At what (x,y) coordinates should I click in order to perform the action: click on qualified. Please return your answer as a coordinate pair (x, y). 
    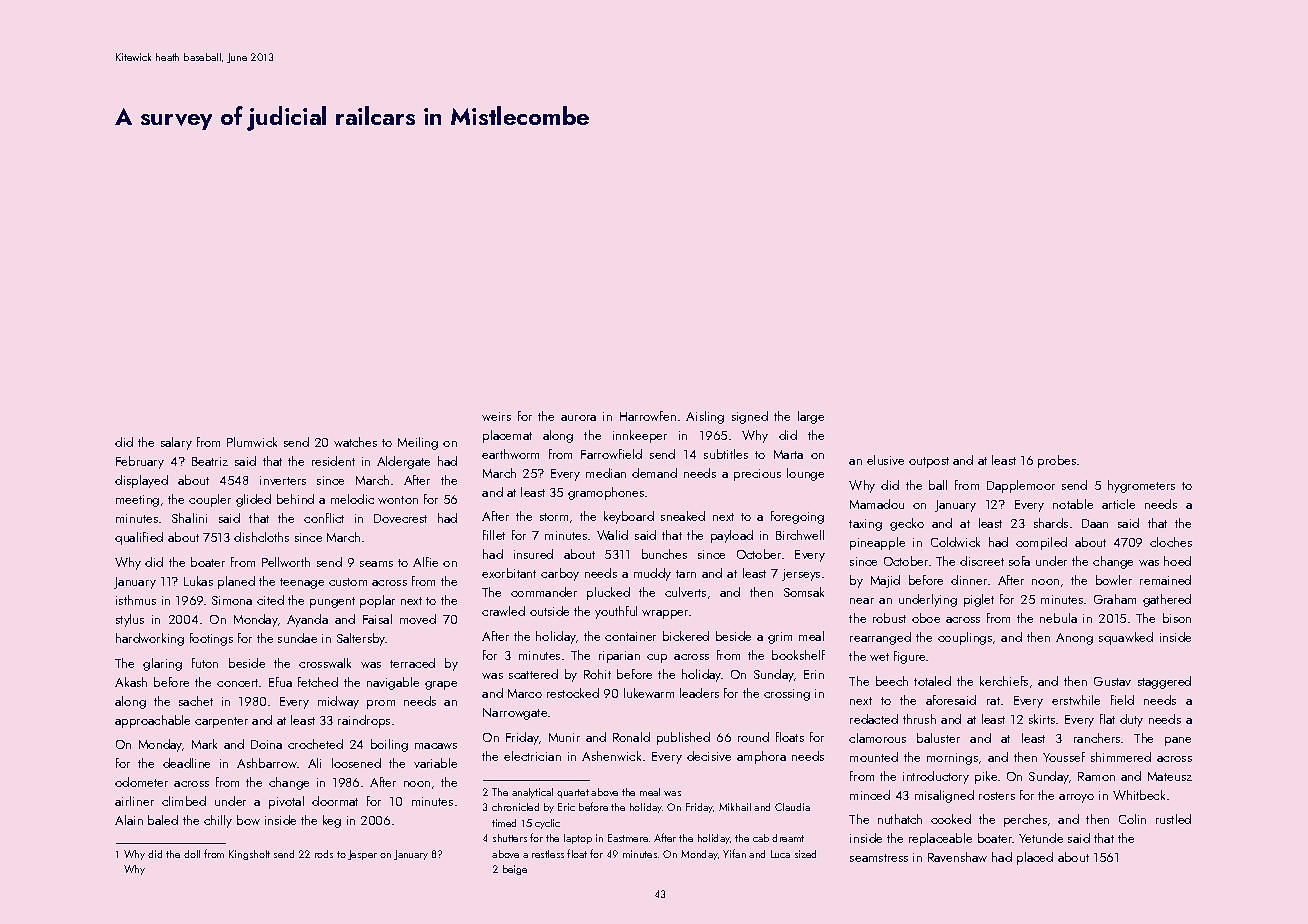
    Looking at the image, I should click on (139, 538).
